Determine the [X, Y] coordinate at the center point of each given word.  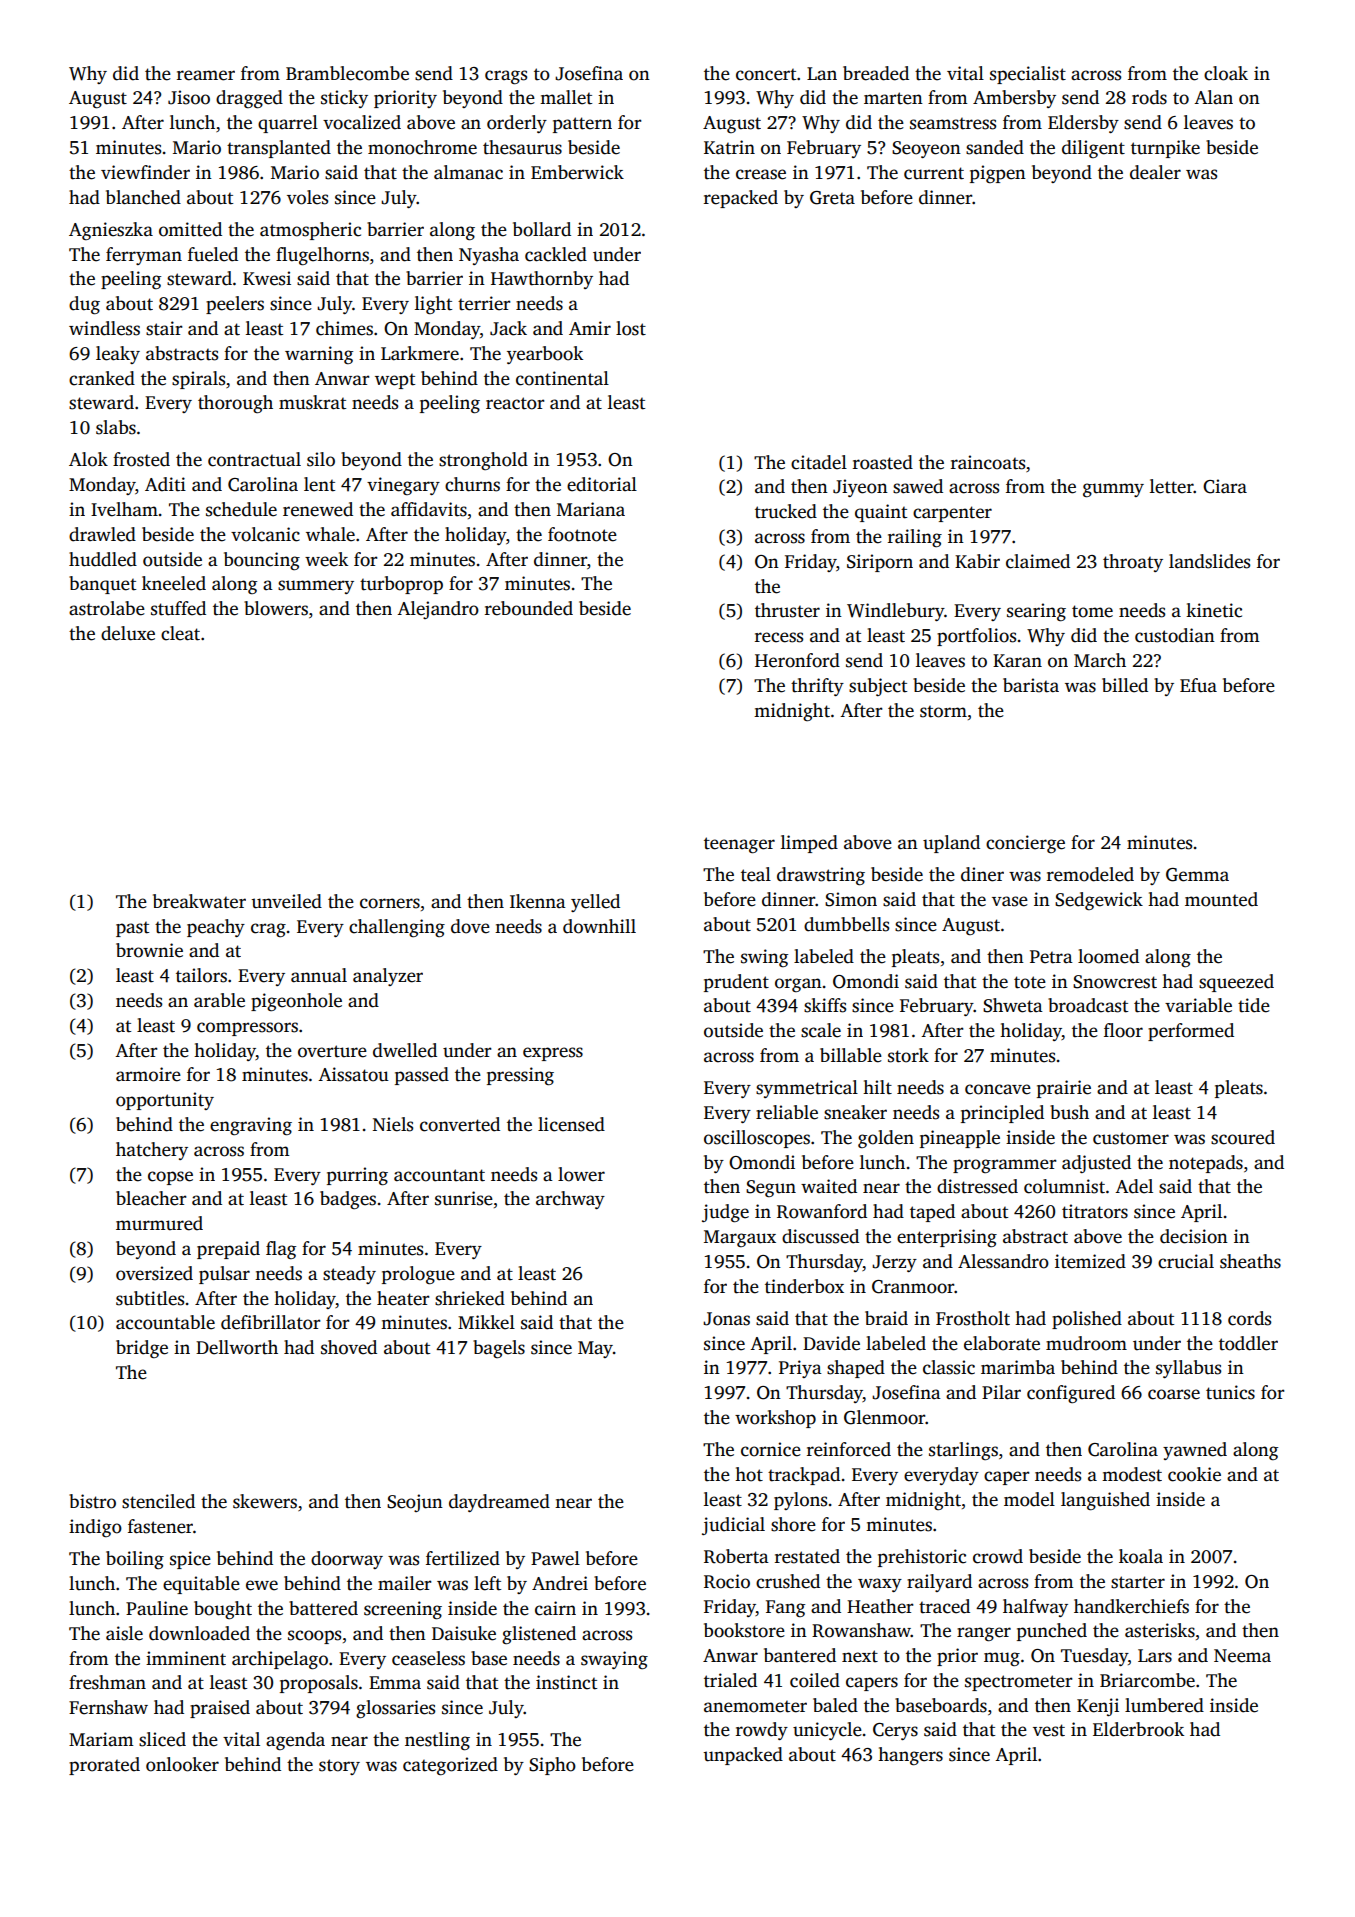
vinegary [403, 486]
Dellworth [237, 1347]
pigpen [998, 174]
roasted [883, 462]
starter [1138, 1582]
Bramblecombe [347, 73]
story [339, 1767]
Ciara [1225, 486]
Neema [1242, 1656]
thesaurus [522, 147]
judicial [733, 1526]
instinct [566, 1682]
